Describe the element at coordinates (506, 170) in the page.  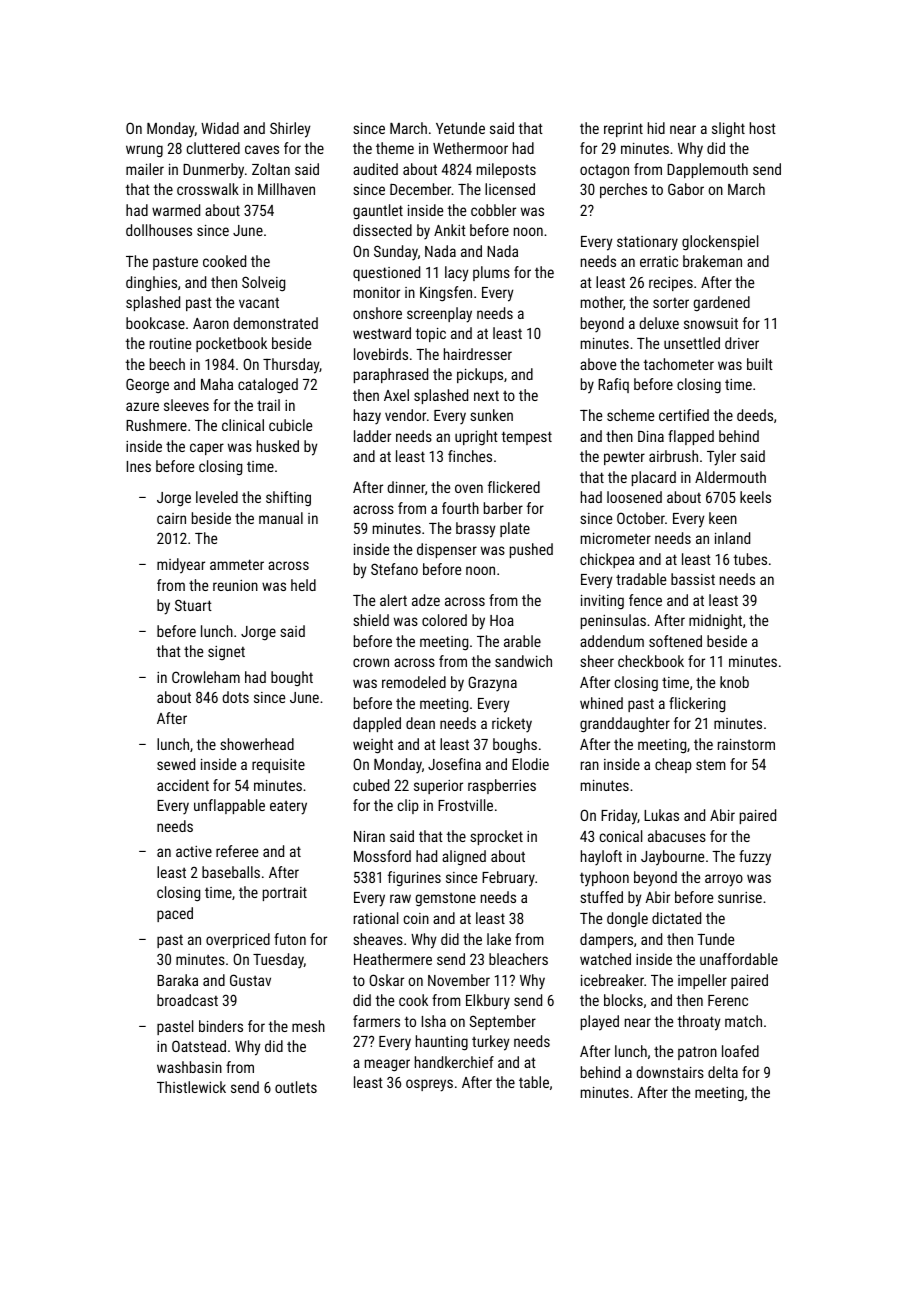
I see `mileposts` at that location.
